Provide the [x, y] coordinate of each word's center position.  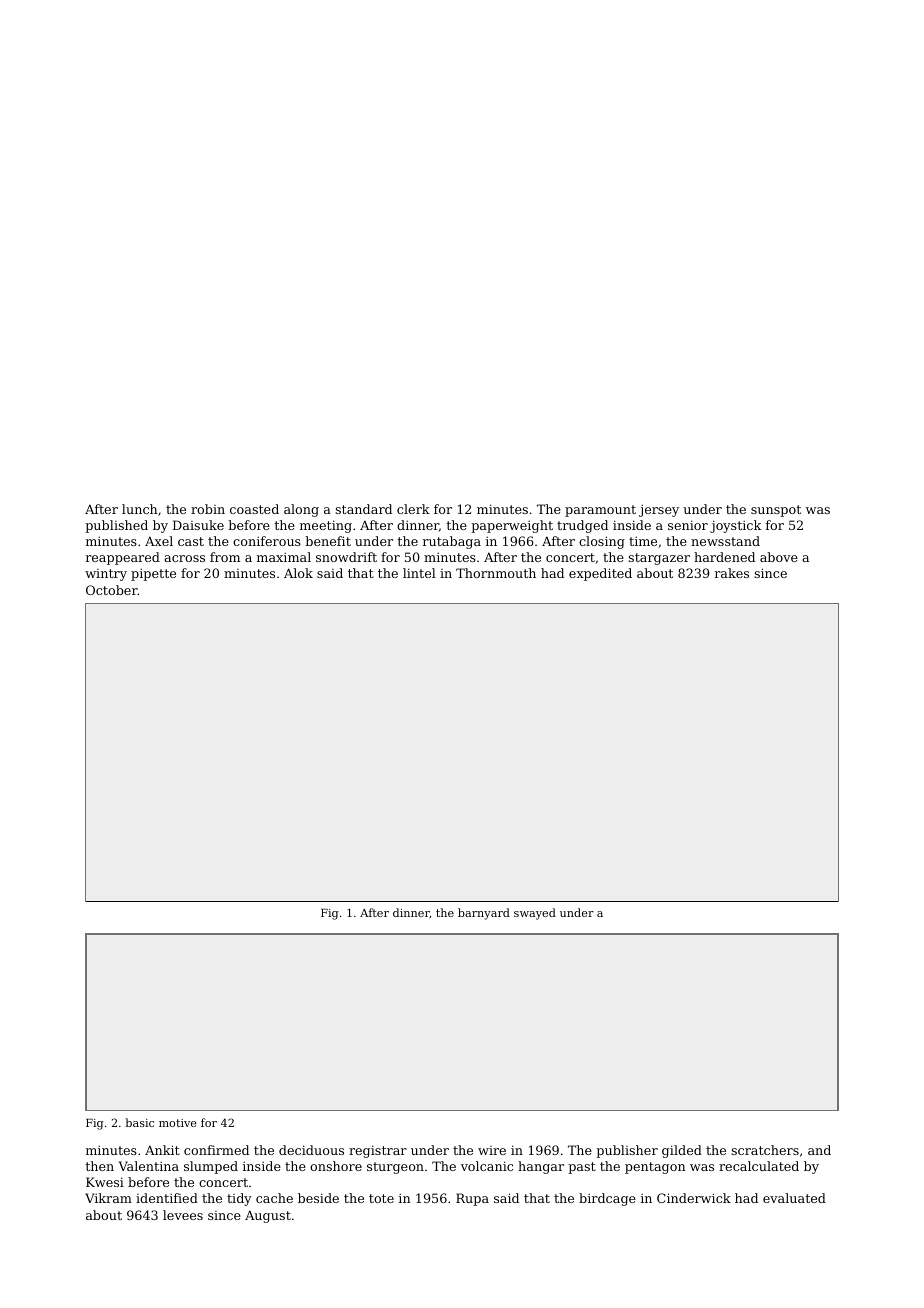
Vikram [108, 1198]
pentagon [655, 1168]
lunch [140, 509]
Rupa [472, 1199]
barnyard [484, 914]
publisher [627, 1151]
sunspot [776, 511]
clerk [413, 509]
